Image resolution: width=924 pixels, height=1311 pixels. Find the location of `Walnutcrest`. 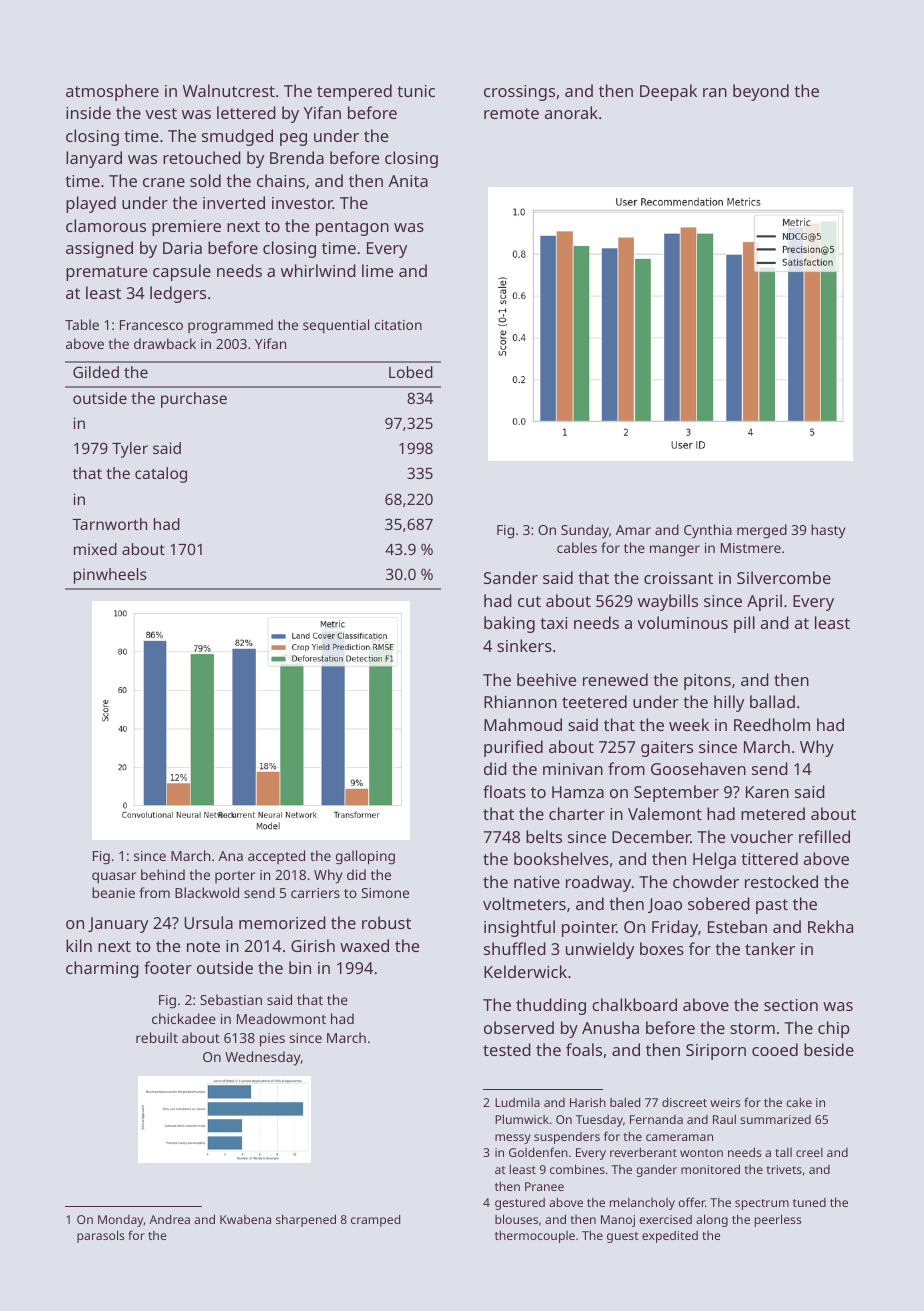

Walnutcrest is located at coordinates (229, 90).
